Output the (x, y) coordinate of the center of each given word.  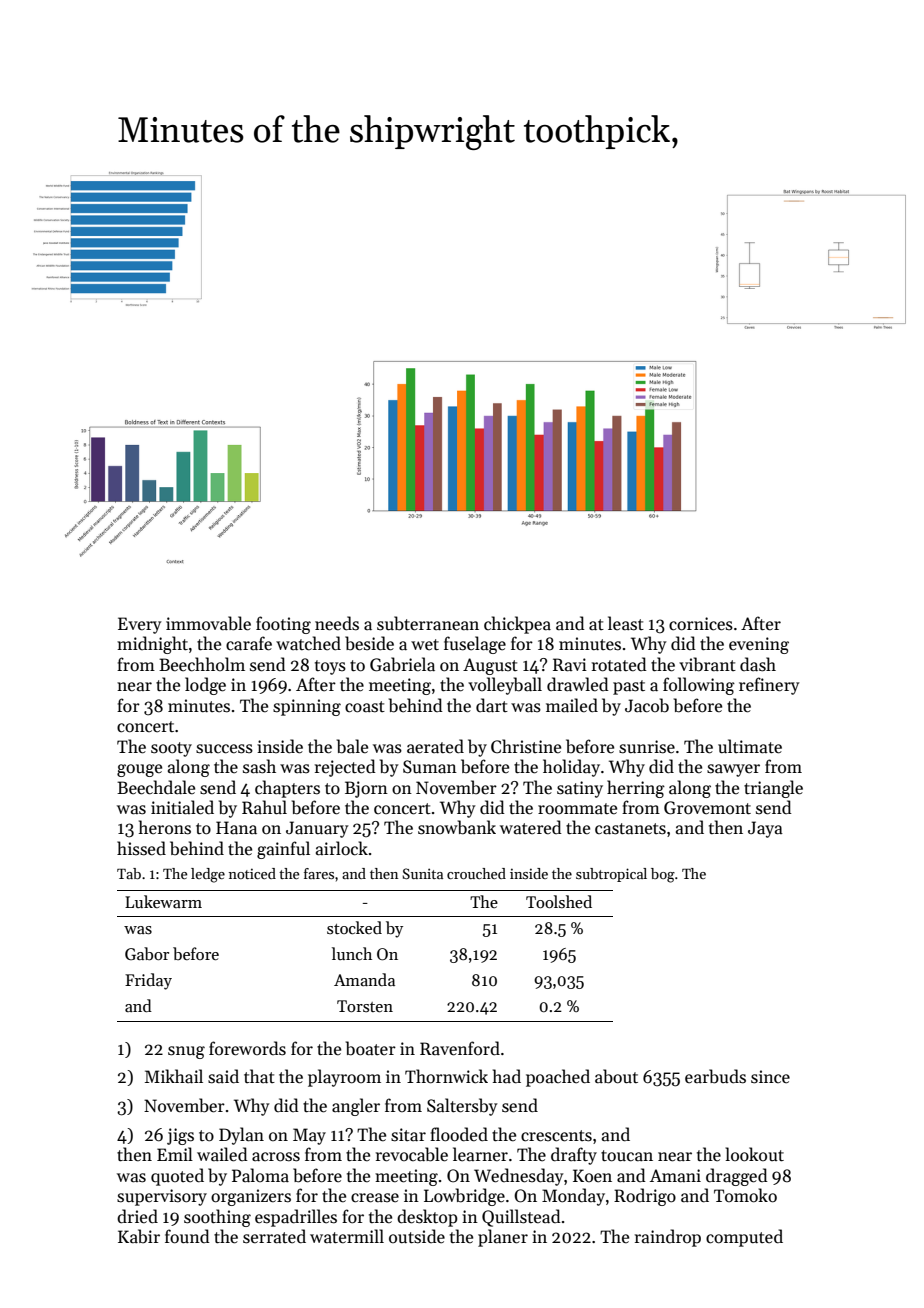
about (616, 1076)
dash (758, 664)
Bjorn (366, 789)
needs (337, 623)
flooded (459, 1134)
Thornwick (446, 1076)
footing (283, 625)
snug (186, 1052)
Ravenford (460, 1048)
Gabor (147, 954)
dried (137, 1216)
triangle (773, 789)
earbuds (715, 1076)
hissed (141, 848)
